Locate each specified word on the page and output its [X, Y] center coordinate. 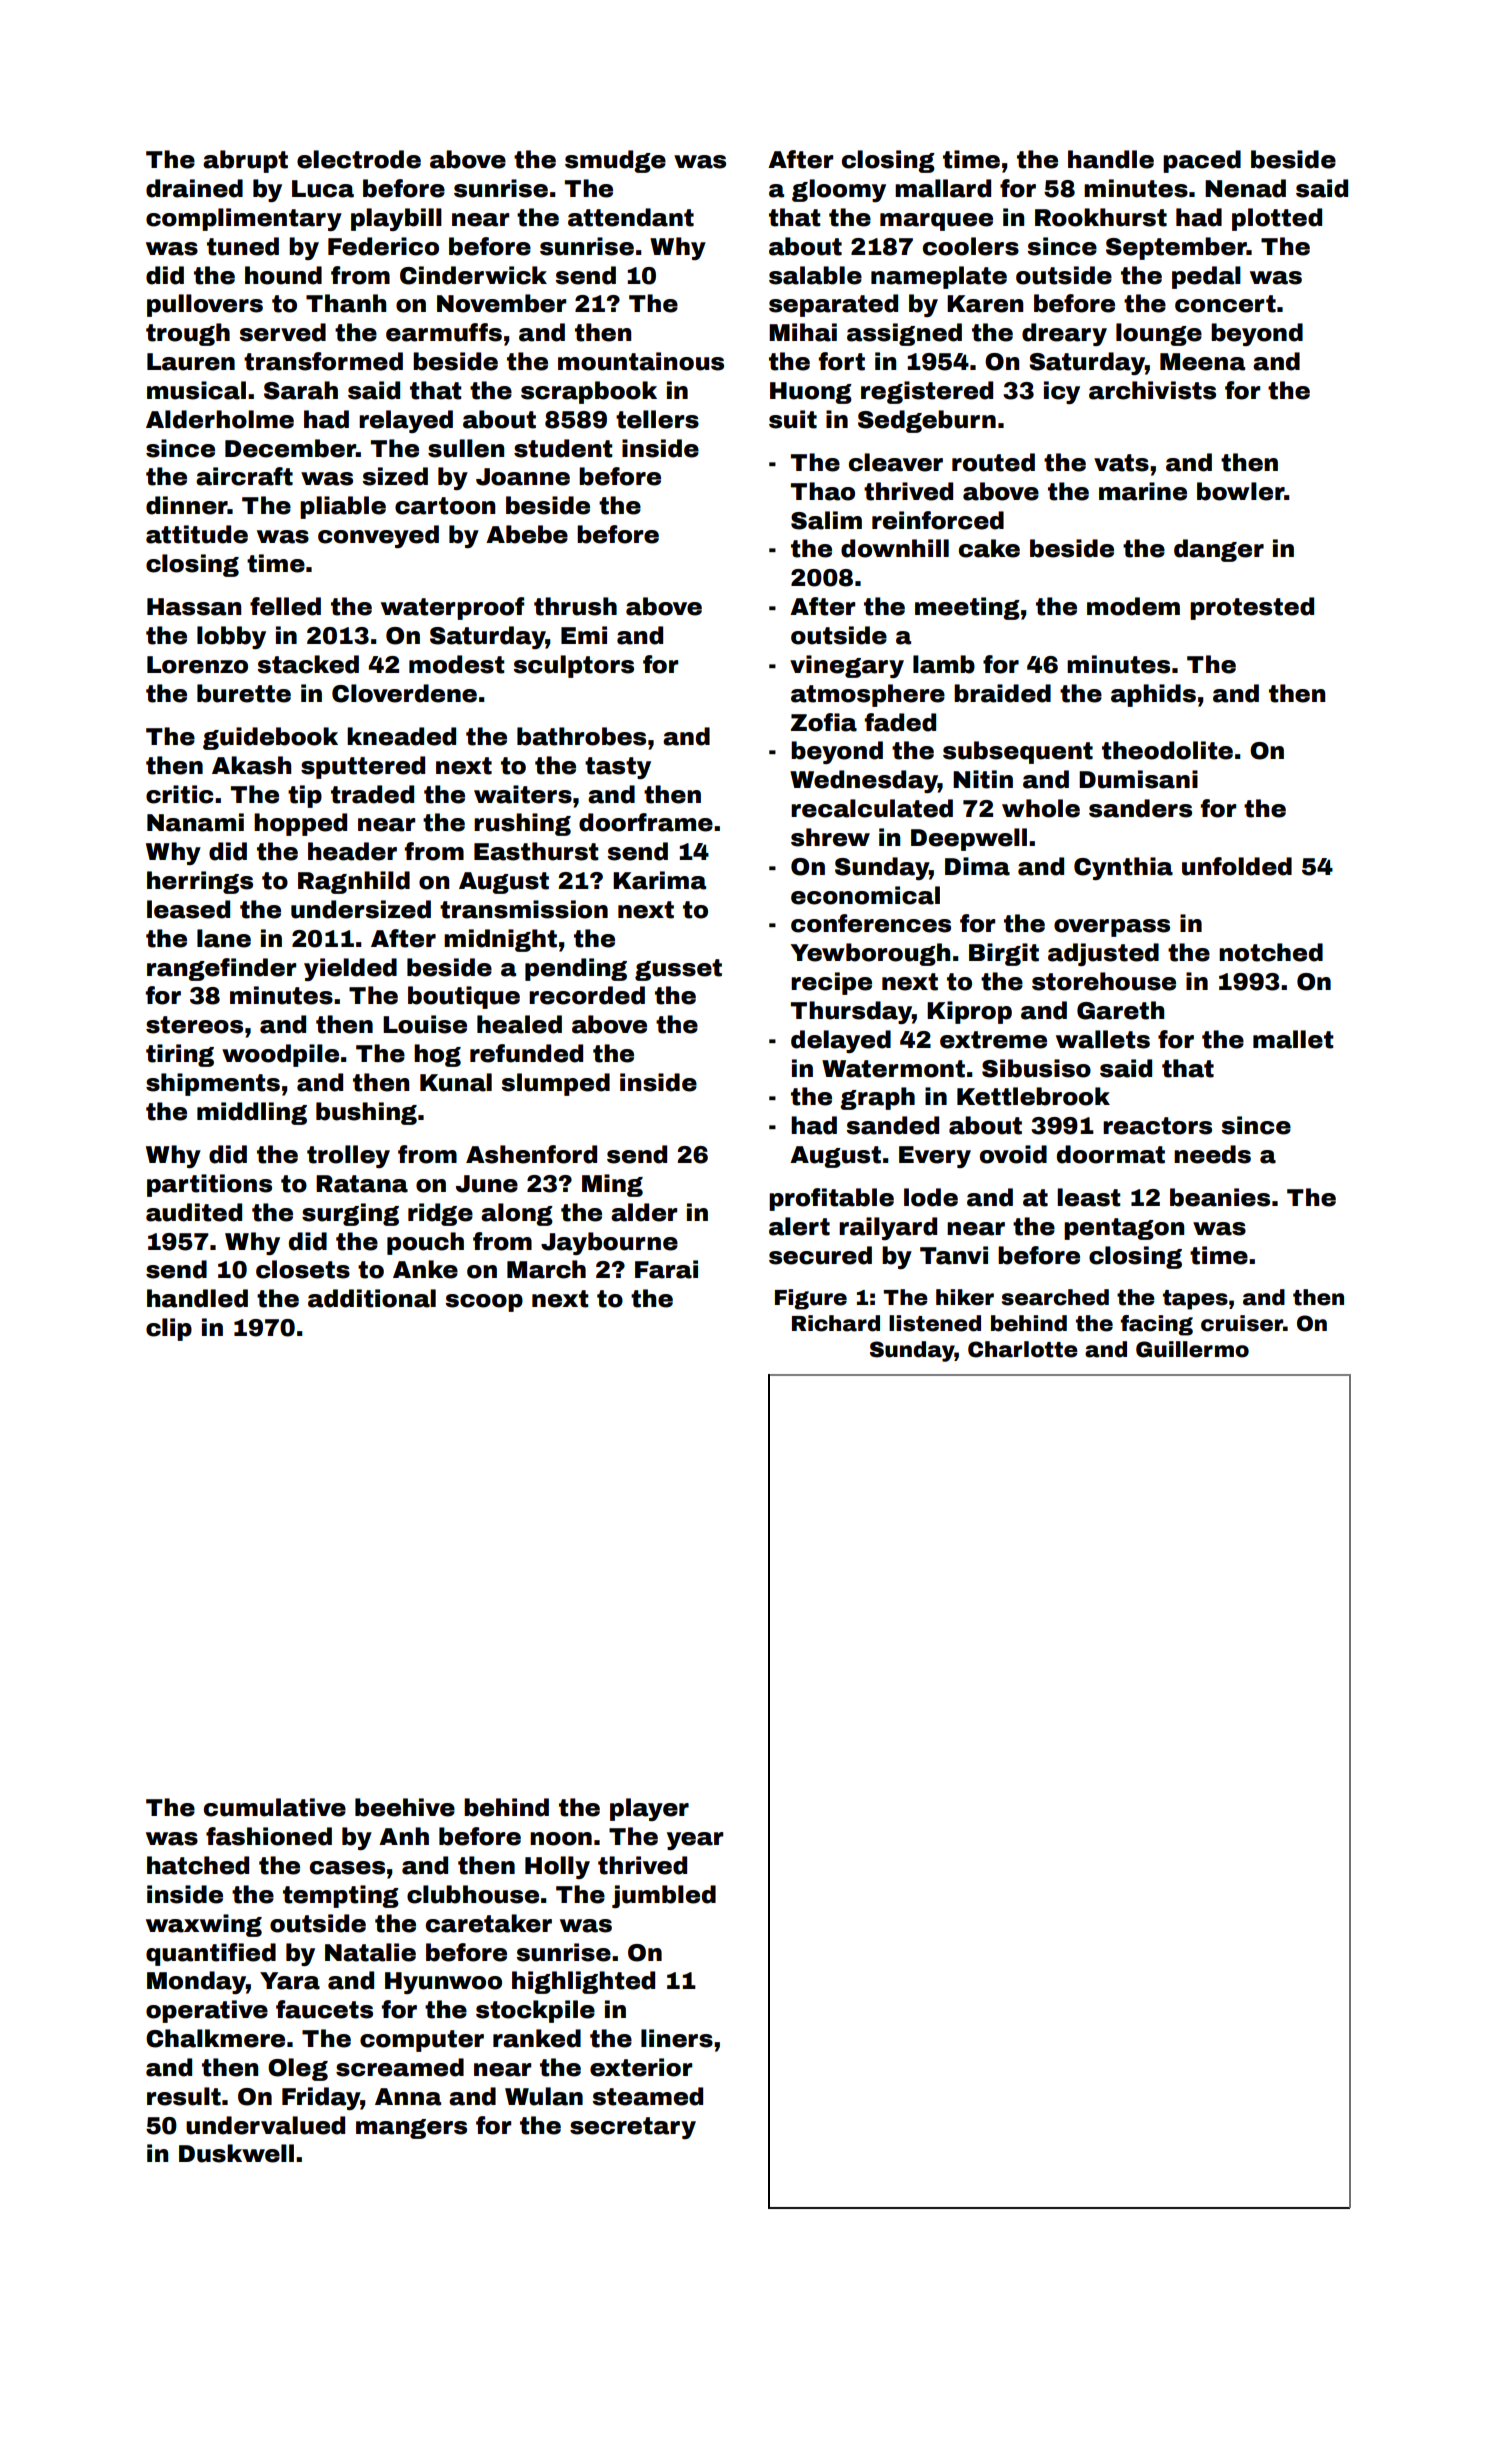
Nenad [1245, 188]
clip [169, 1329]
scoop [484, 1303]
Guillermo [1192, 1349]
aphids [1153, 695]
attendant [631, 217]
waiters [523, 794]
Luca [323, 189]
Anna [408, 2097]
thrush [575, 606]
